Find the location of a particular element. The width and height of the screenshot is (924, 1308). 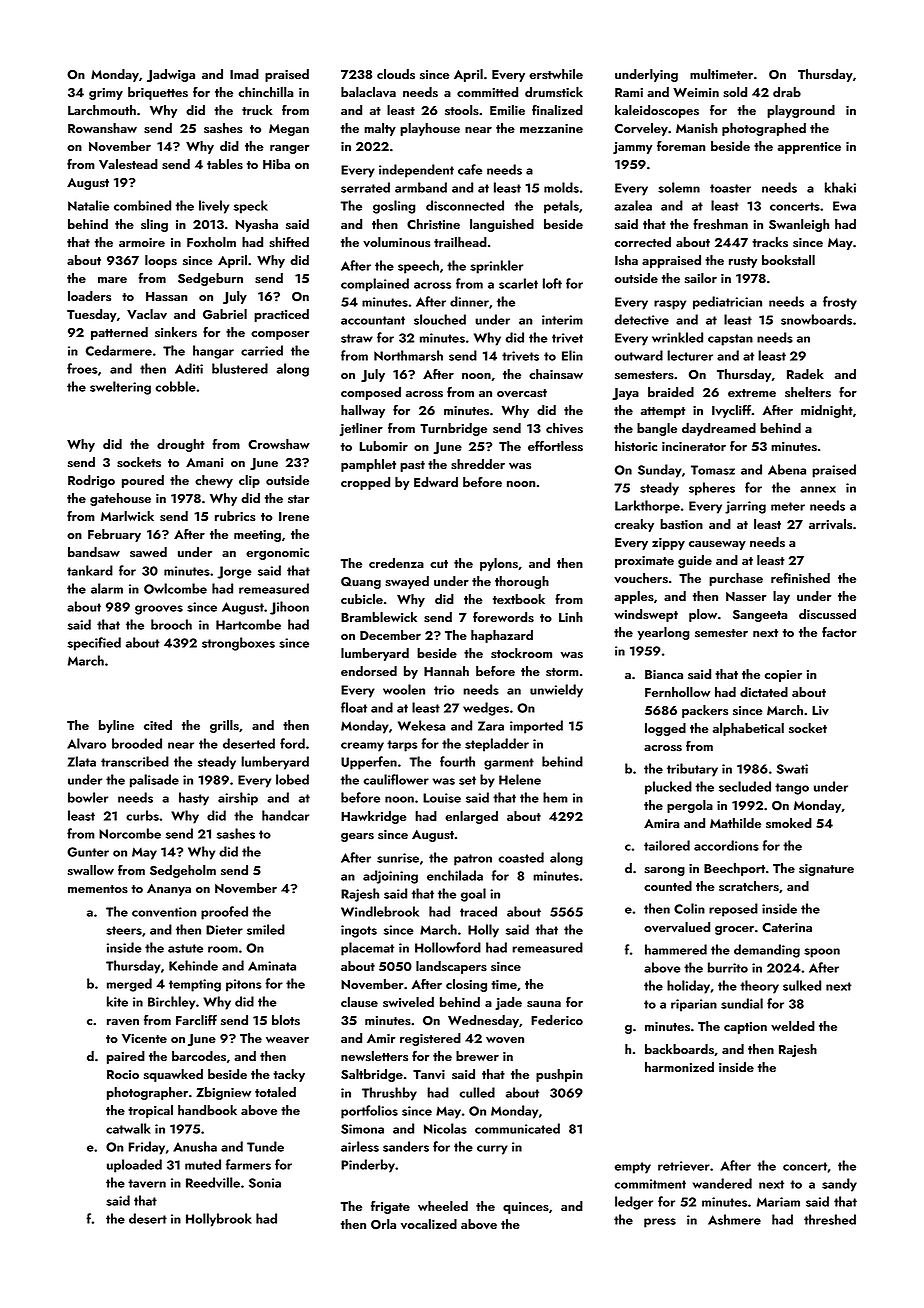

chainsaw is located at coordinates (556, 374).
